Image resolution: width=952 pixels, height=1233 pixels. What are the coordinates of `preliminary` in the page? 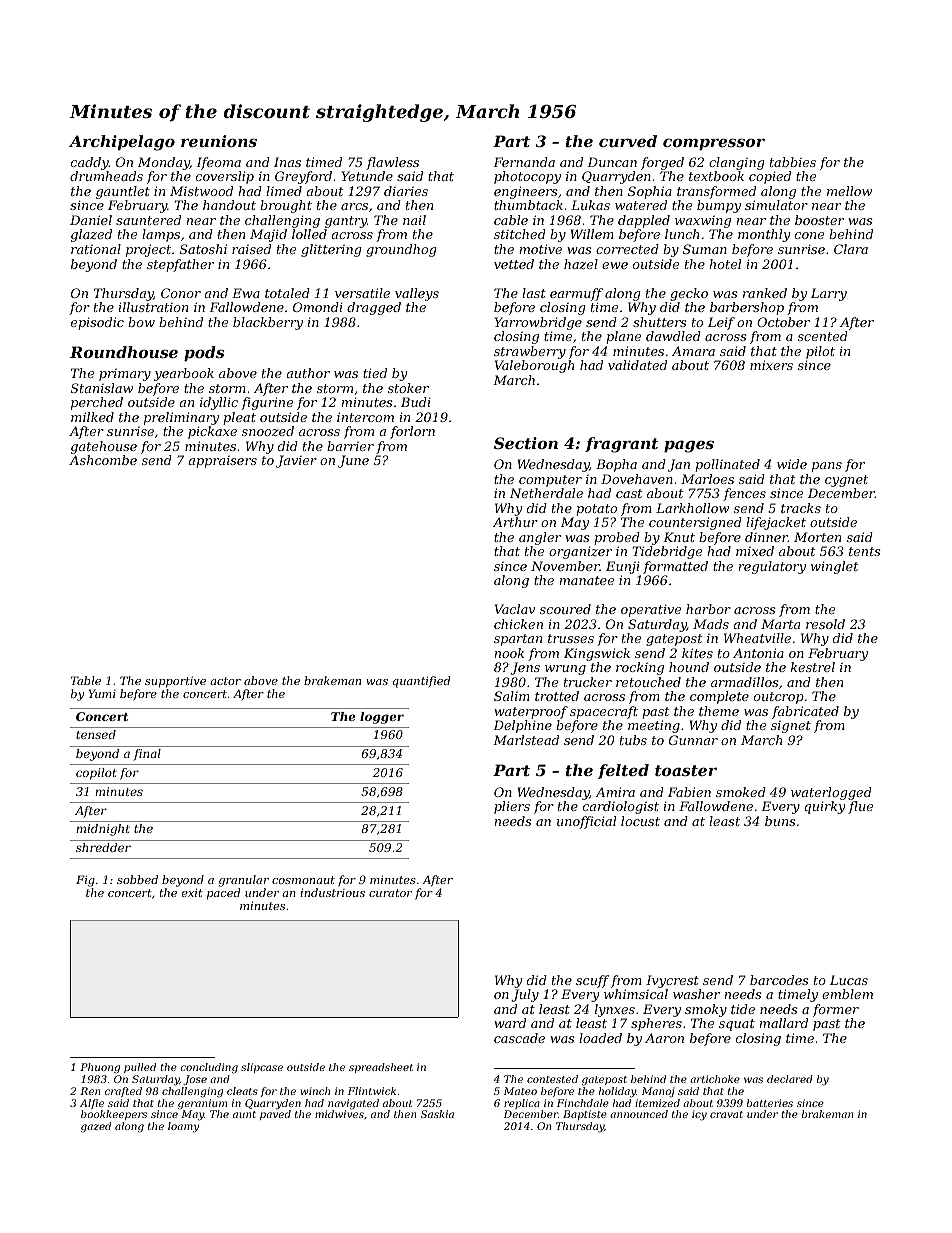 It's located at (181, 418).
